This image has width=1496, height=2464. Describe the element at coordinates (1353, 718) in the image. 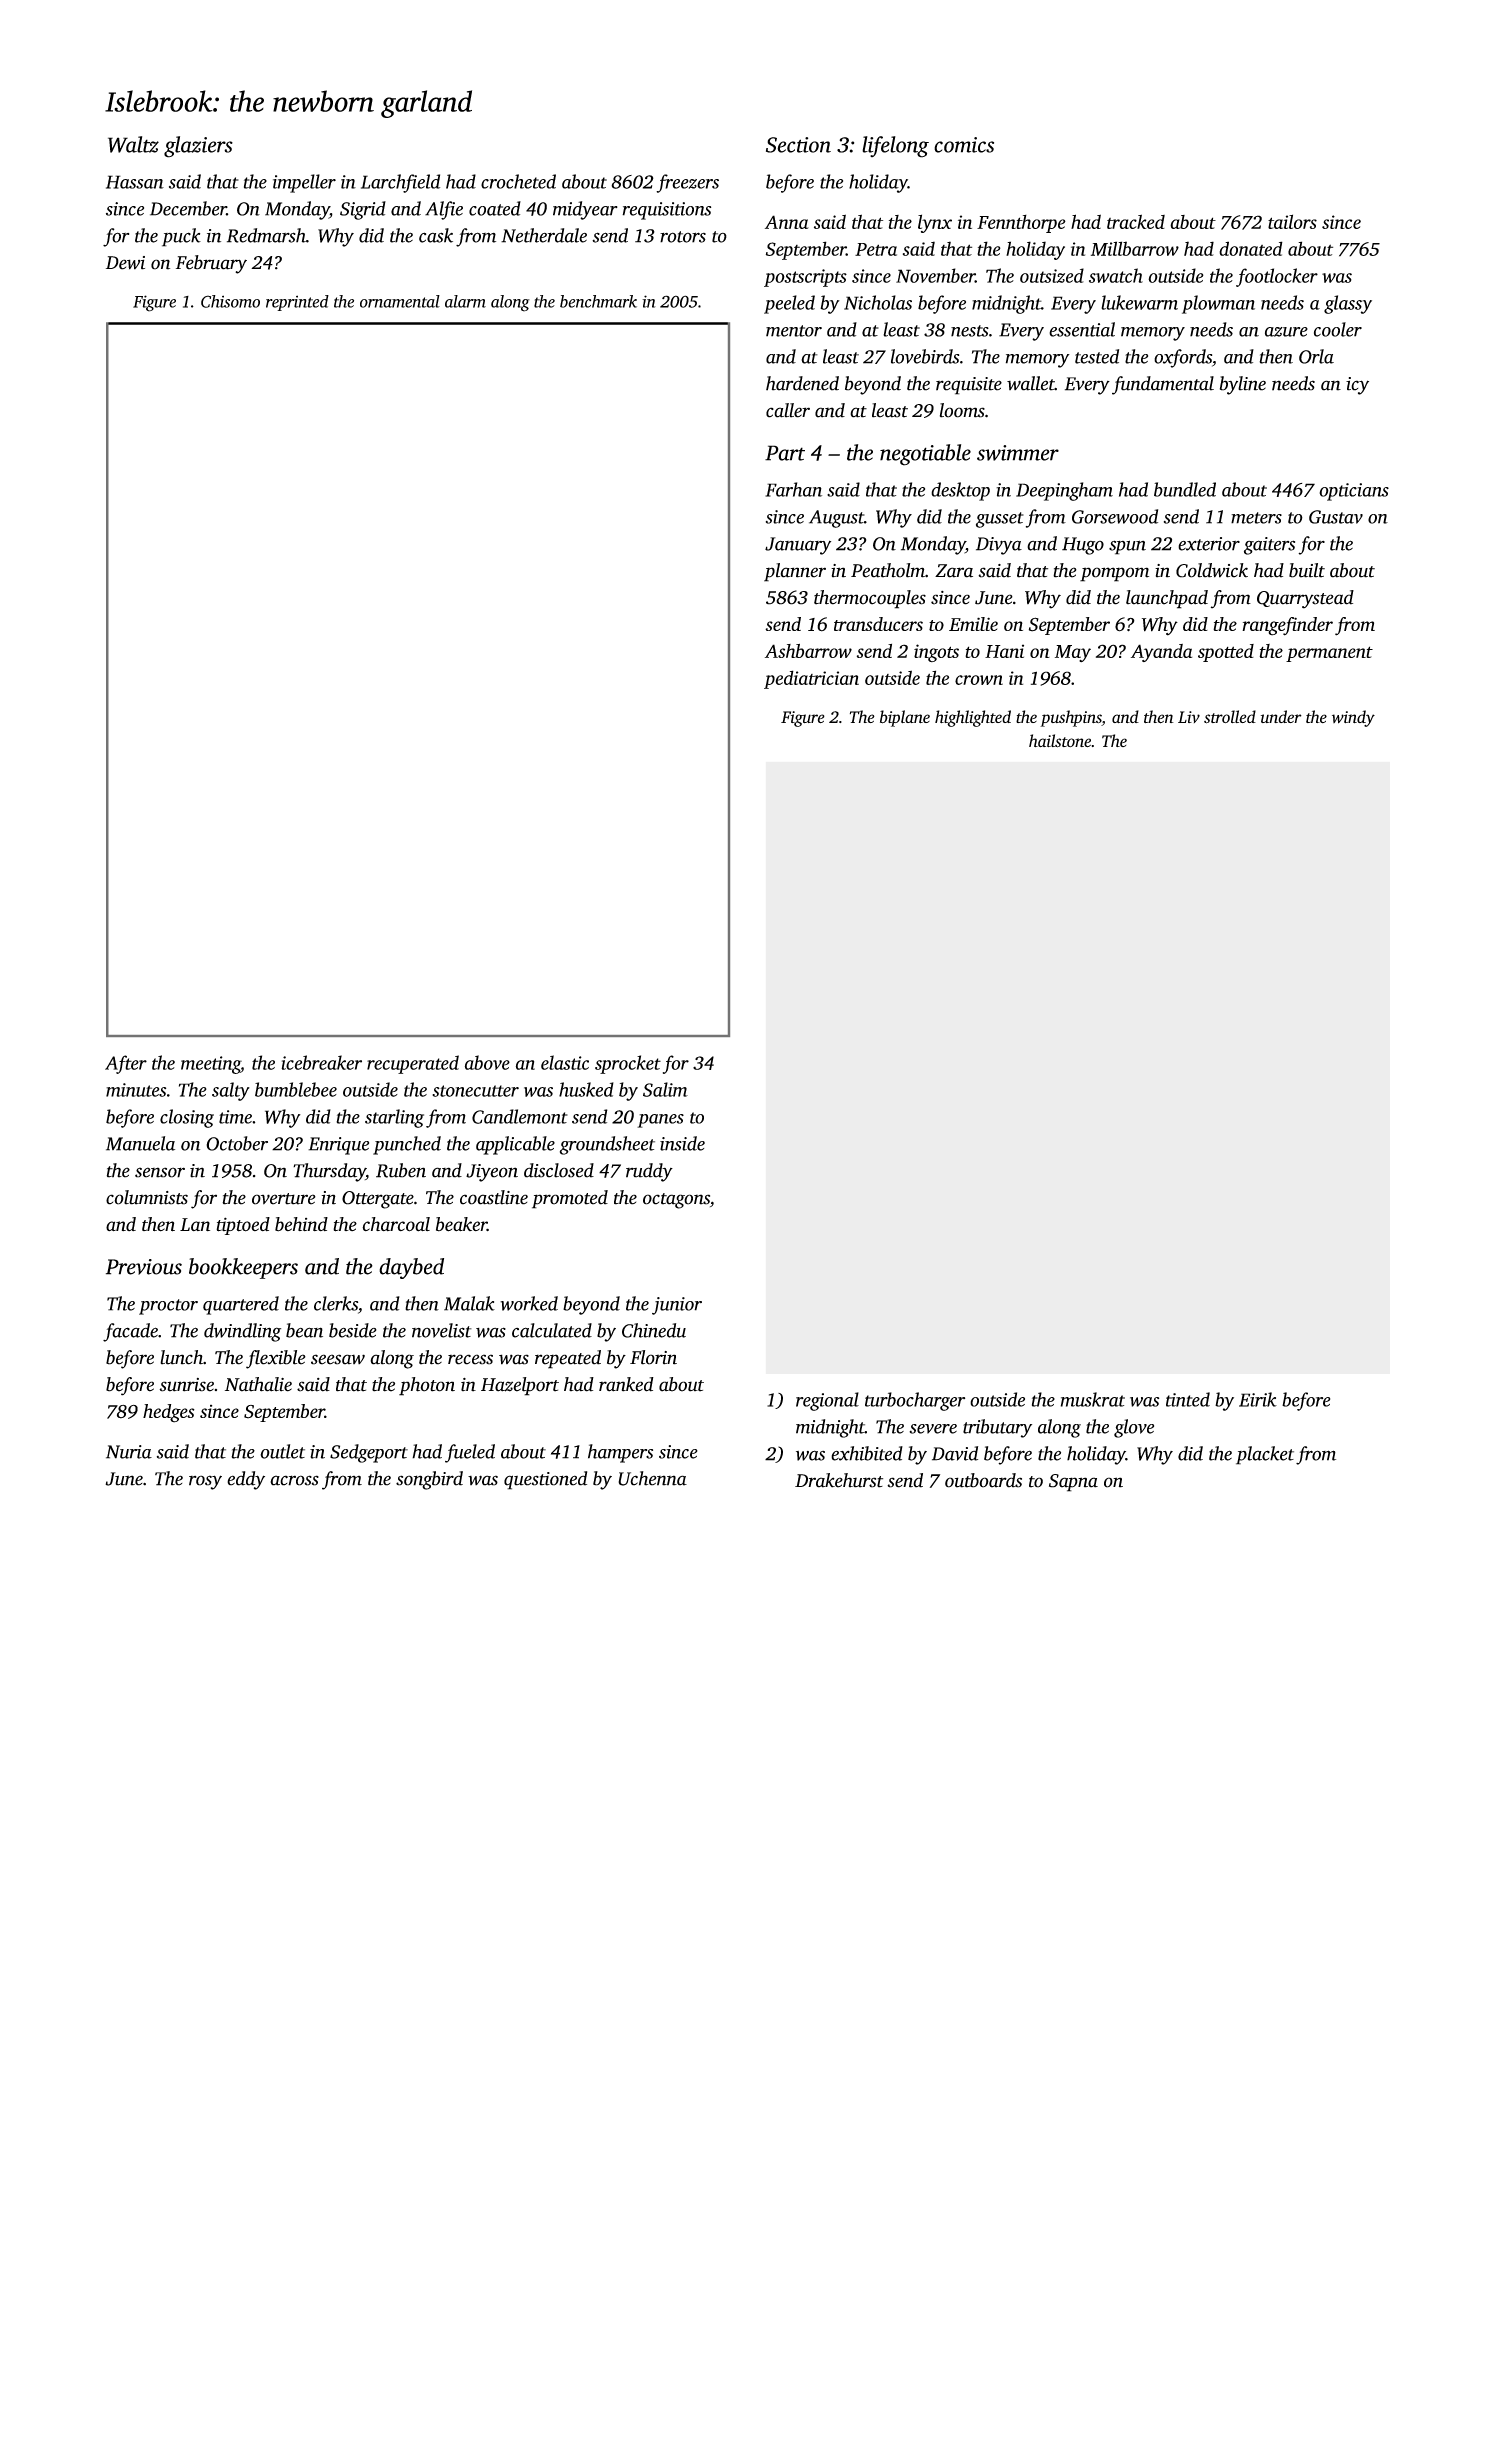

I see `windy` at that location.
